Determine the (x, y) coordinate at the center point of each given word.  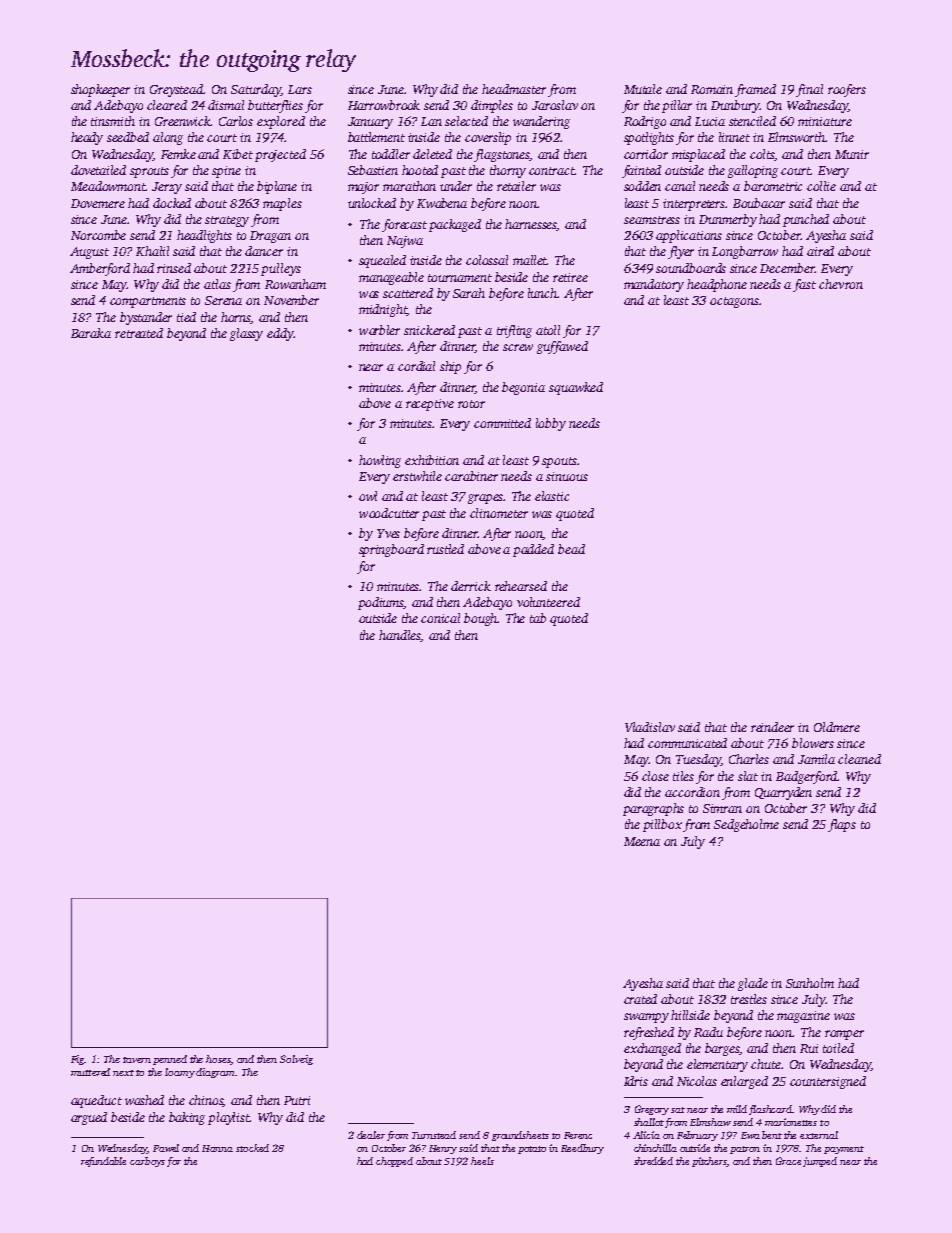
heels (482, 1161)
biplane (277, 187)
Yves (388, 533)
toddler (391, 154)
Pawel (166, 1148)
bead (571, 549)
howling (380, 461)
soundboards (691, 268)
